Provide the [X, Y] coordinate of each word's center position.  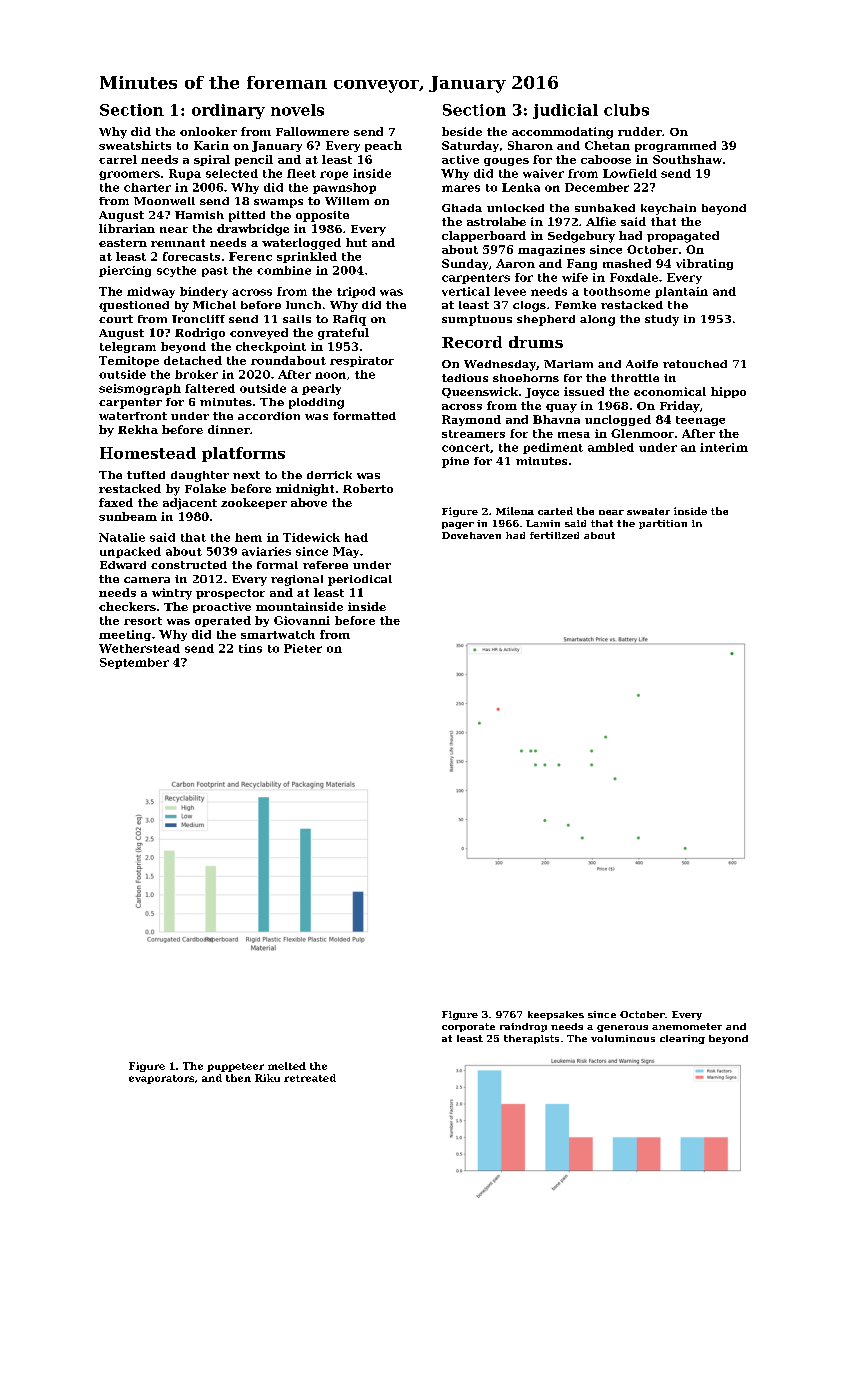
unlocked [515, 208]
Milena [515, 511]
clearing [682, 1039]
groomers [129, 175]
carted [555, 511]
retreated [310, 1078]
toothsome [617, 291]
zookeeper [254, 503]
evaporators [161, 1079]
